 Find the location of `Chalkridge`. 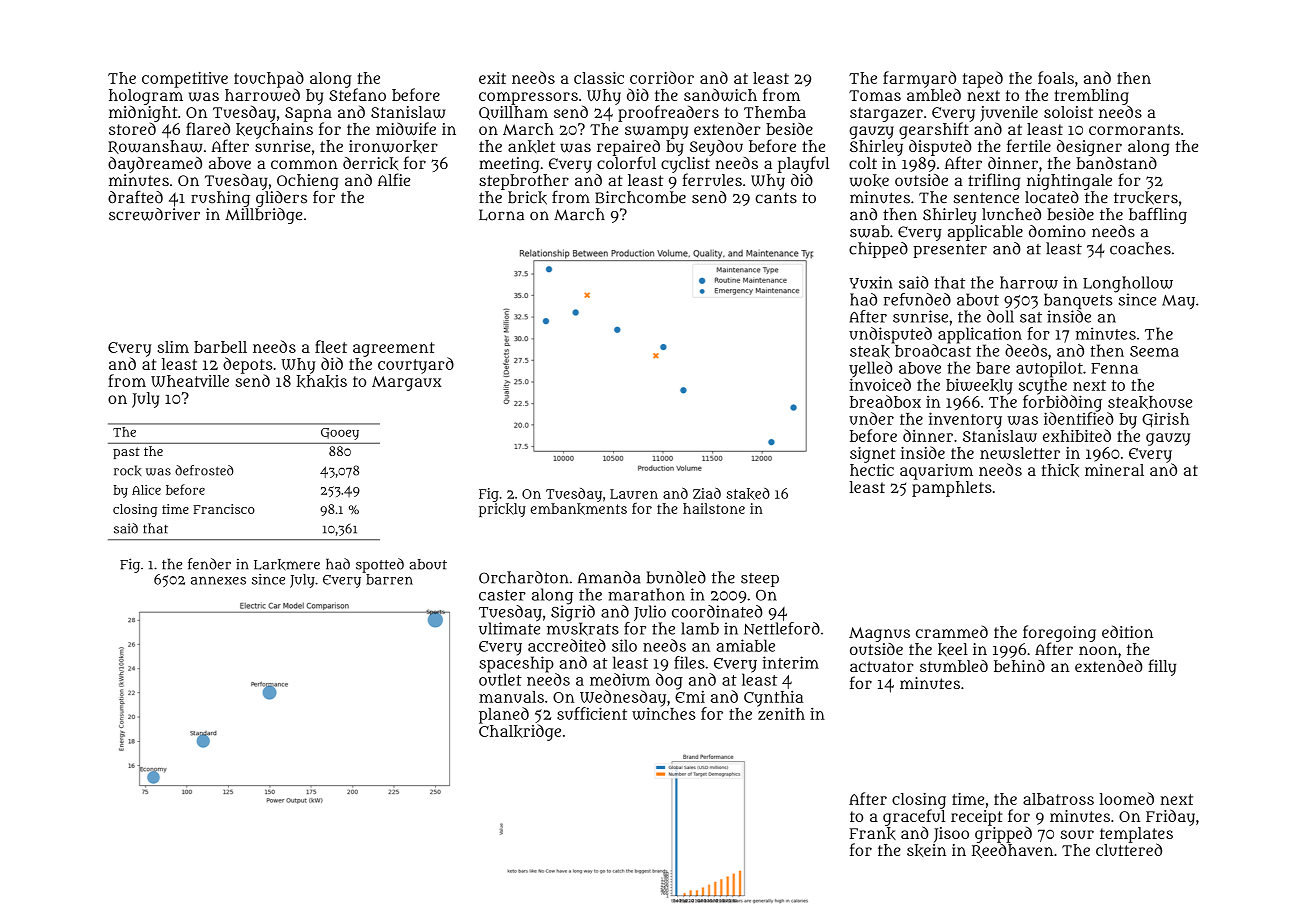

Chalkridge is located at coordinates (520, 732).
